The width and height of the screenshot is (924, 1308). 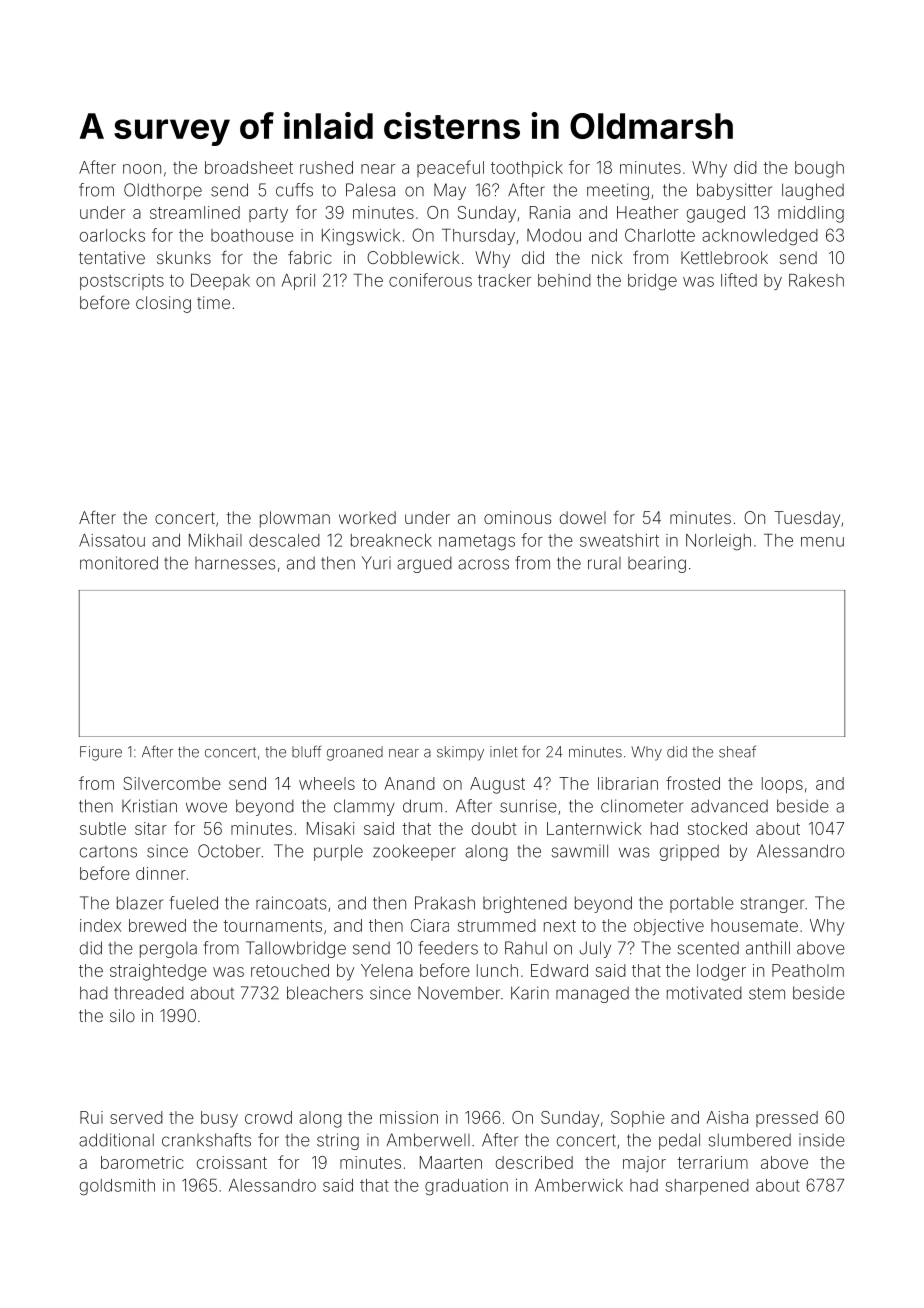 What do you see at coordinates (807, 519) in the screenshot?
I see `Tuesday` at bounding box center [807, 519].
